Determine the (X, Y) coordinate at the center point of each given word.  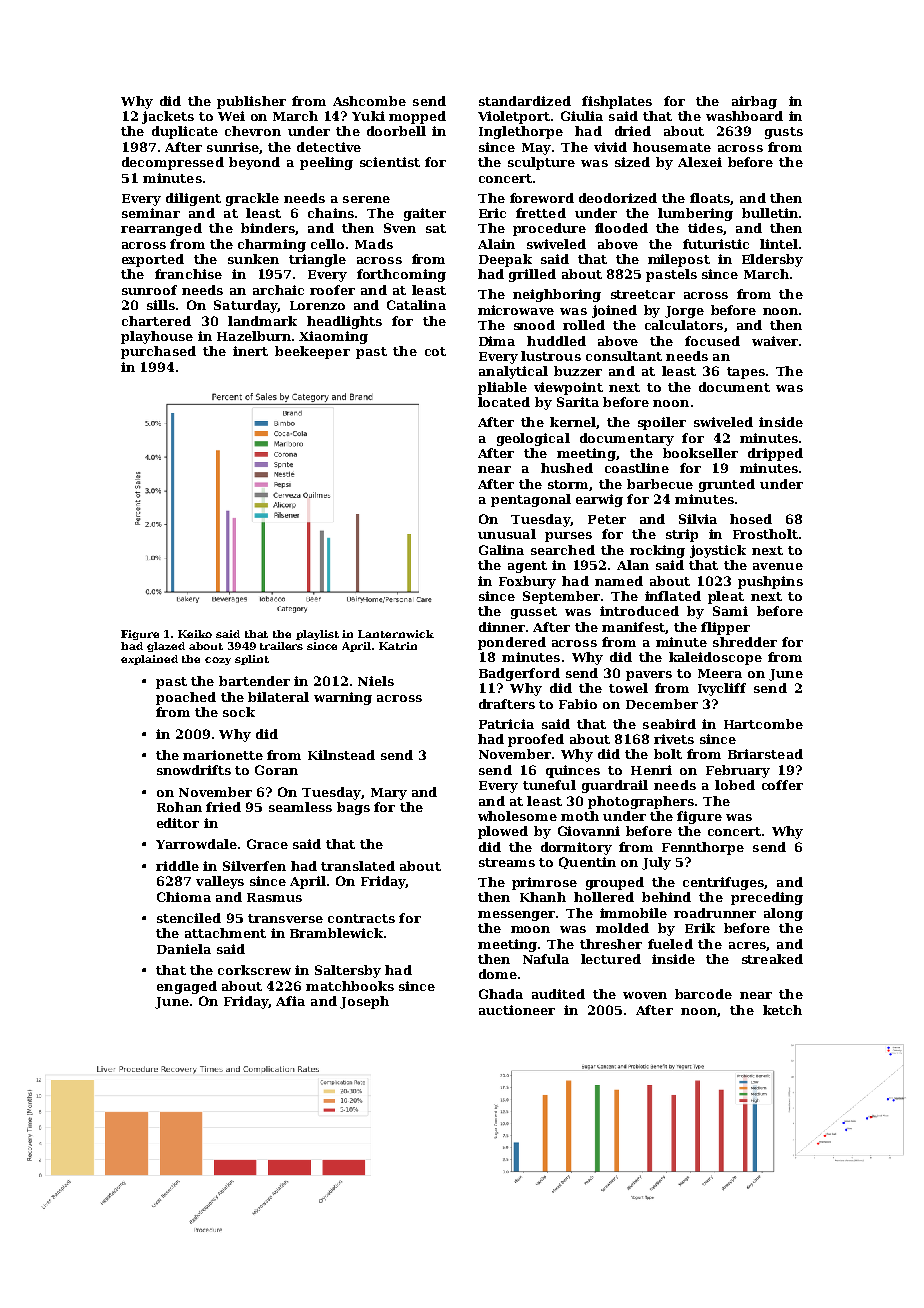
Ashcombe (369, 101)
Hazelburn (254, 336)
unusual (507, 534)
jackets (168, 117)
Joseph (364, 1002)
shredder (745, 642)
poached (186, 698)
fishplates (617, 102)
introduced (639, 611)
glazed (166, 647)
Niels (376, 681)
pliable (502, 388)
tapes (746, 373)
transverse (285, 918)
